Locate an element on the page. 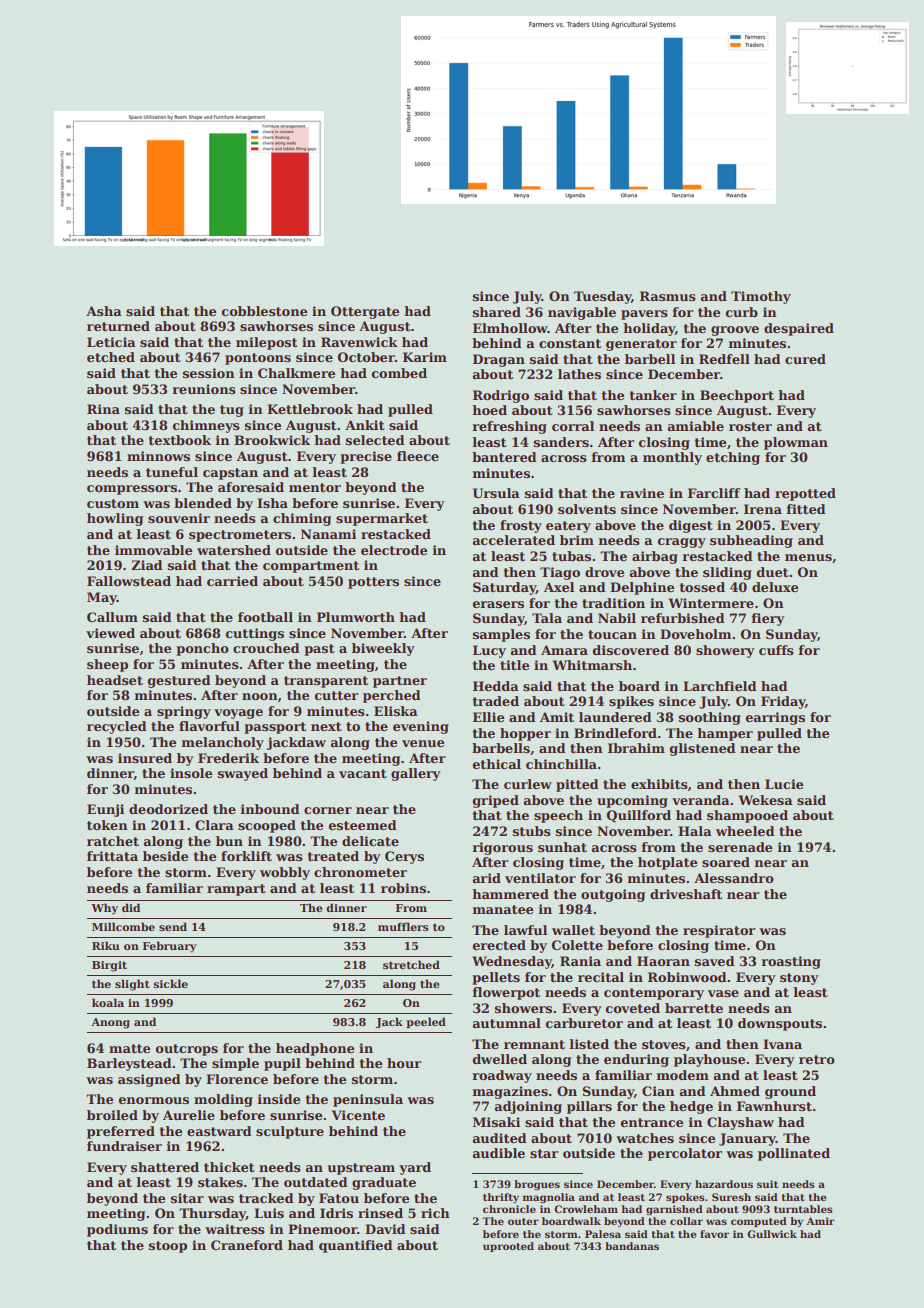 The width and height of the page is (924, 1308). rigorous is located at coordinates (502, 848).
